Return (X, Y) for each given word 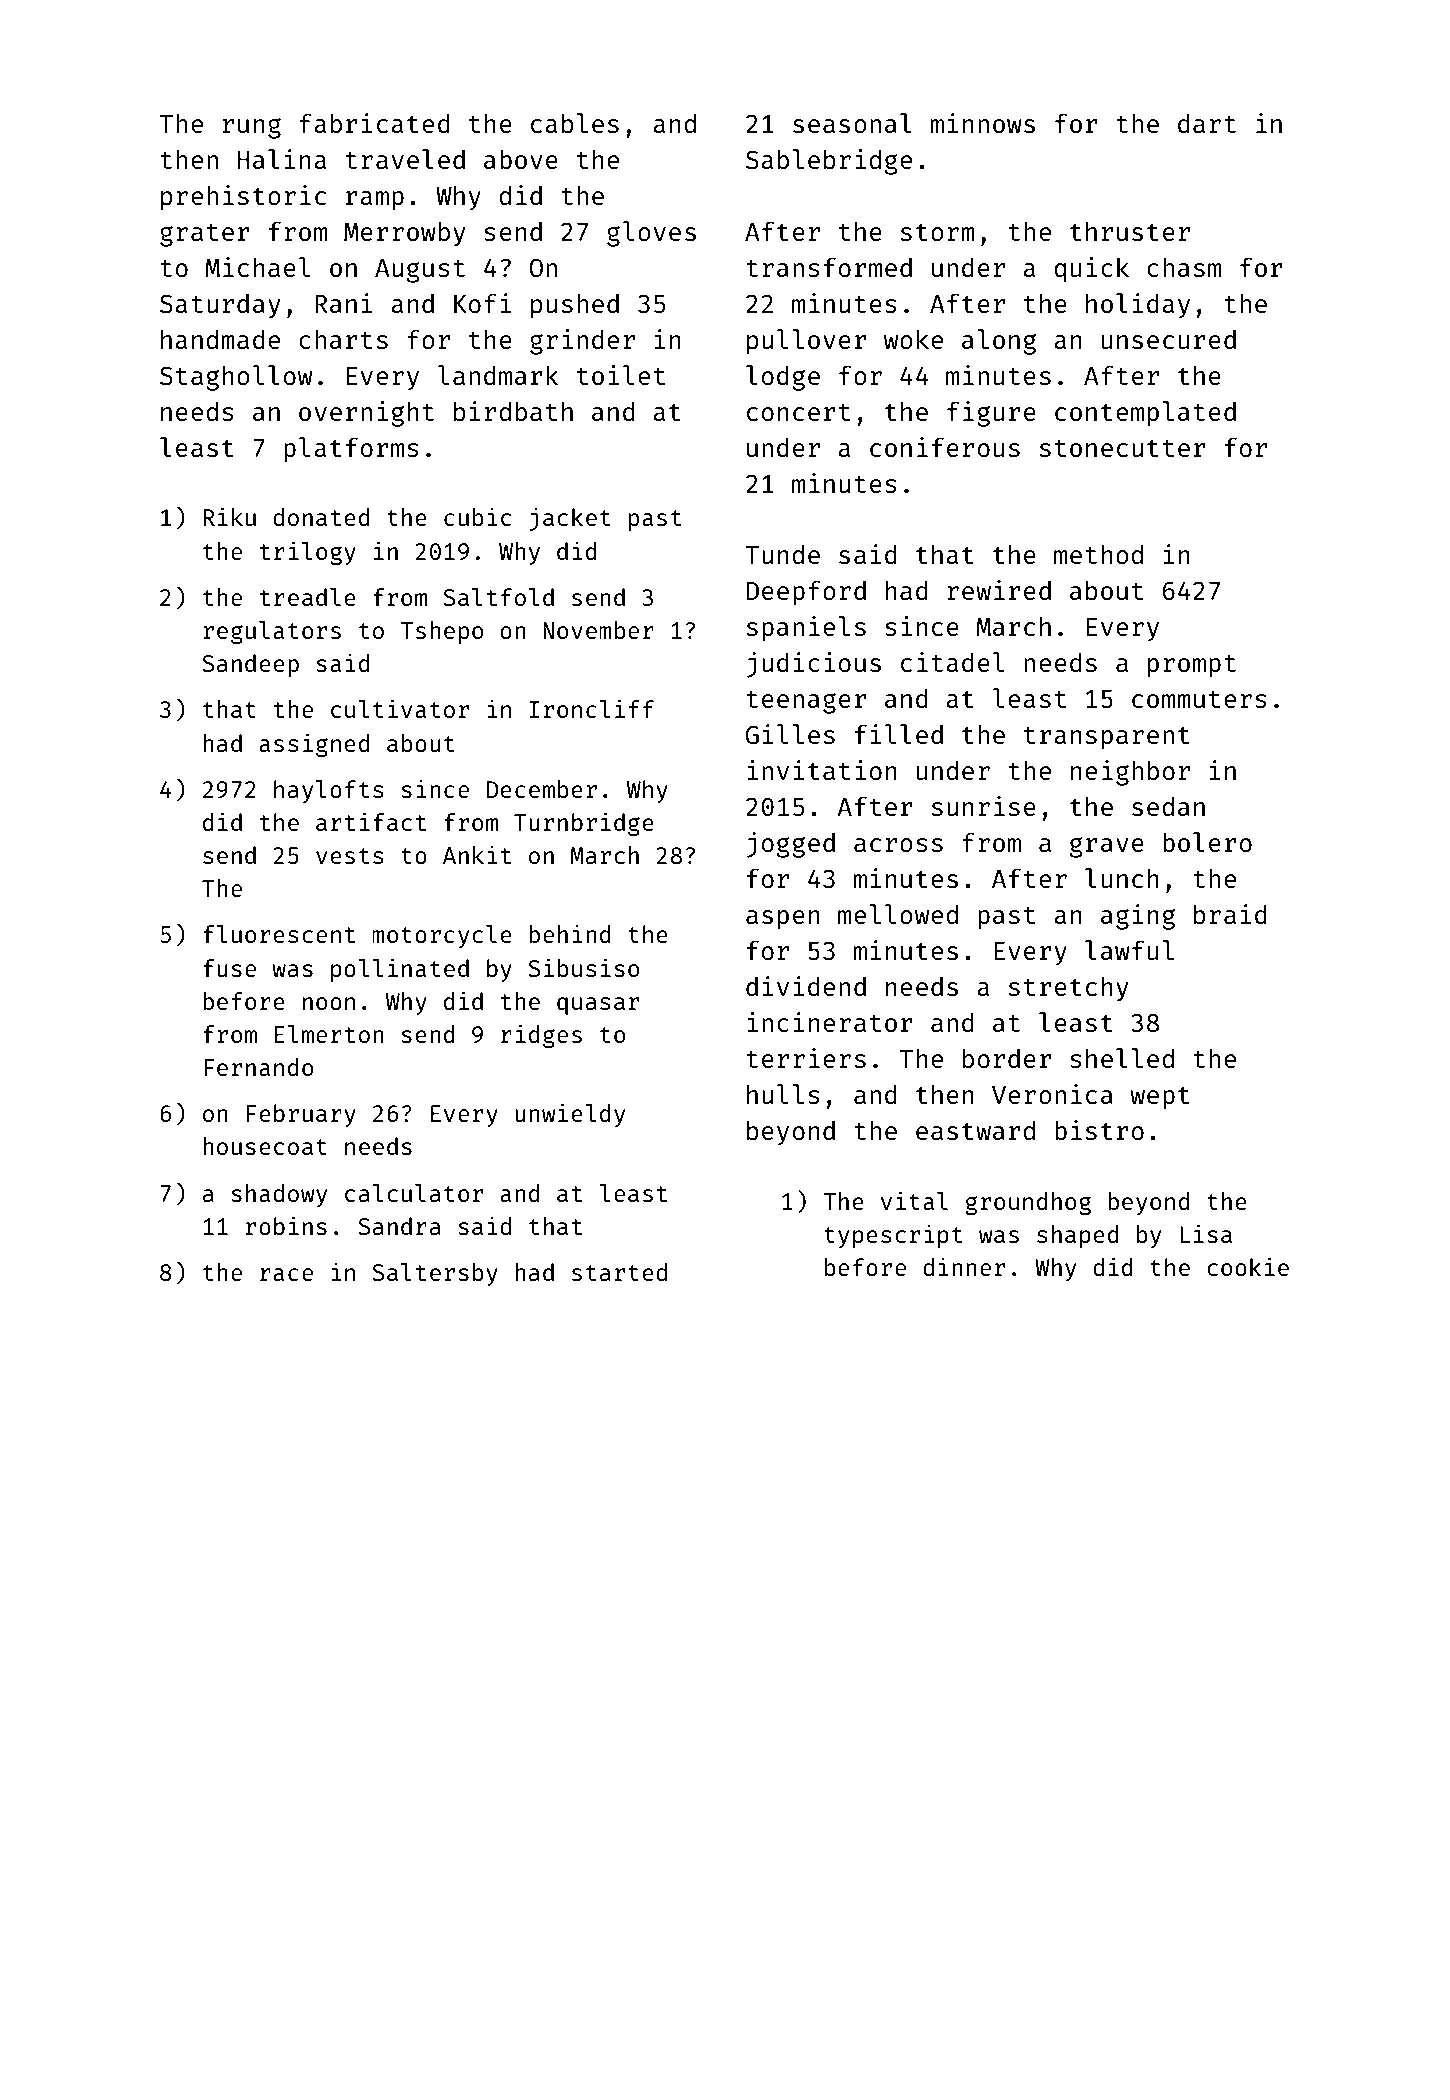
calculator (414, 1193)
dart (1207, 123)
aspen (783, 920)
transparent (1107, 738)
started (619, 1272)
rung (252, 128)
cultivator (400, 708)
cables (575, 123)
